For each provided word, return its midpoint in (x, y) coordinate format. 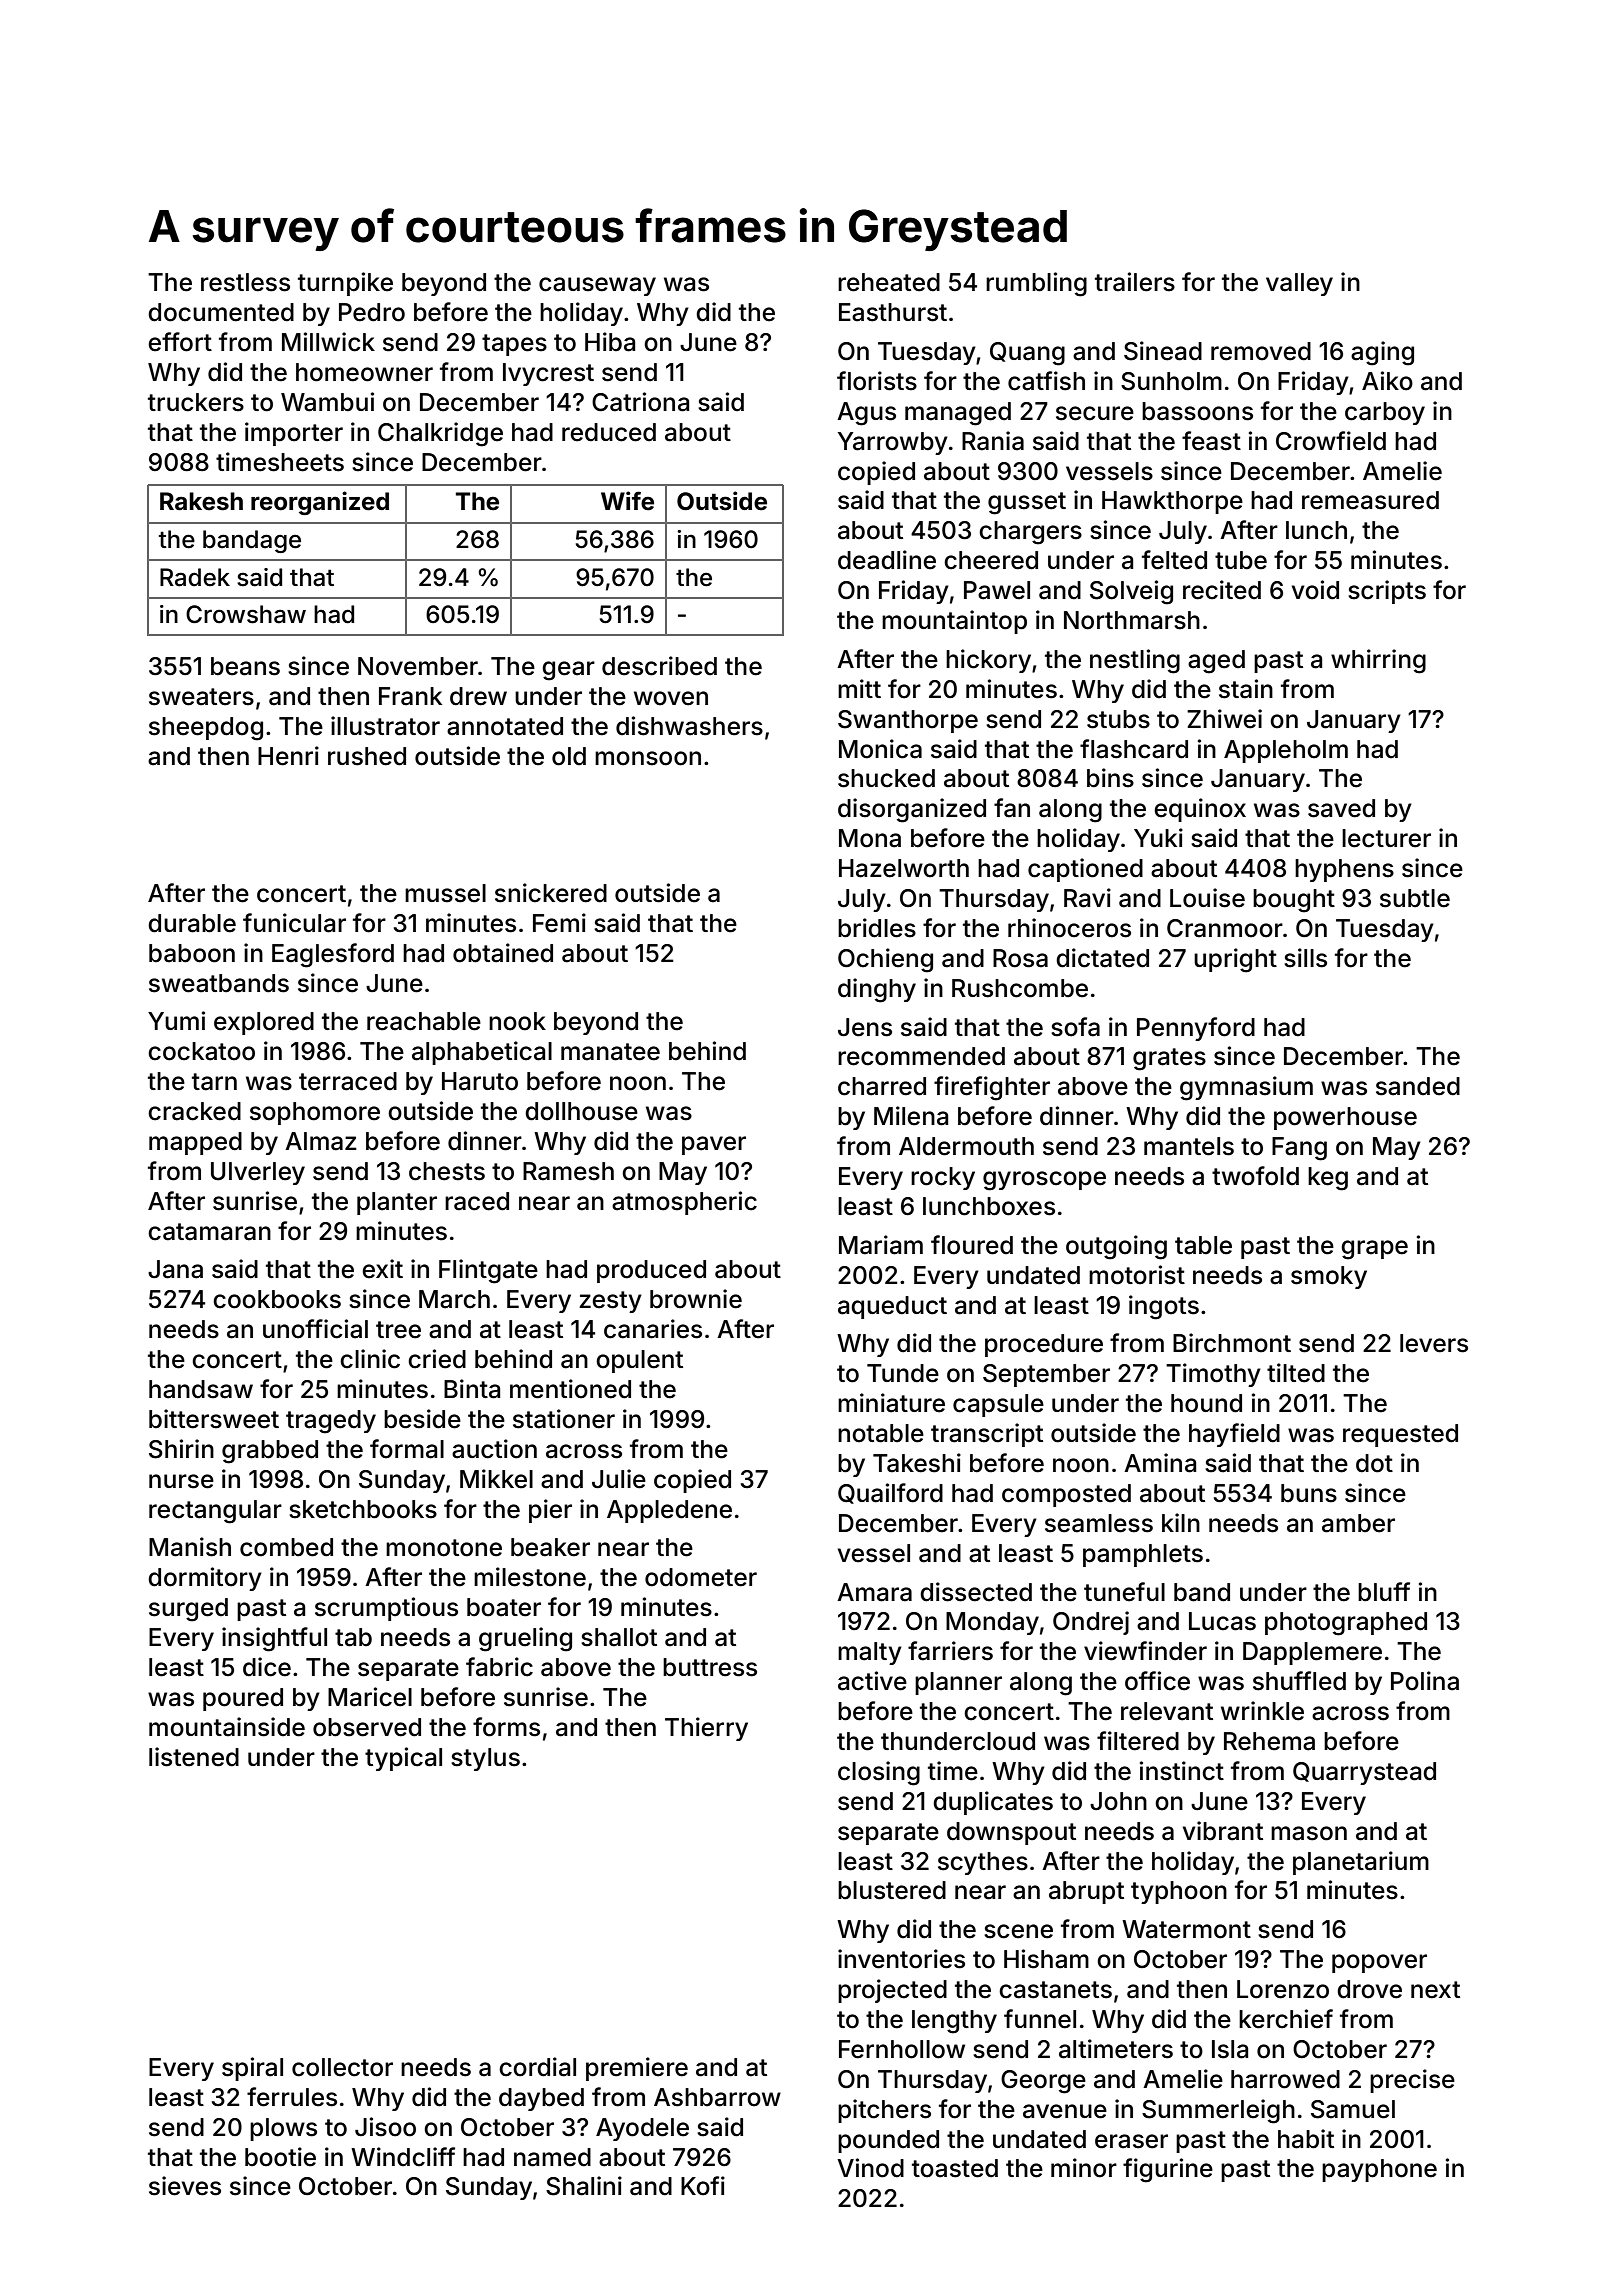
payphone (1379, 2170)
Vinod (870, 2168)
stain (1246, 689)
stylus (485, 1759)
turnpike (345, 284)
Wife (627, 501)
